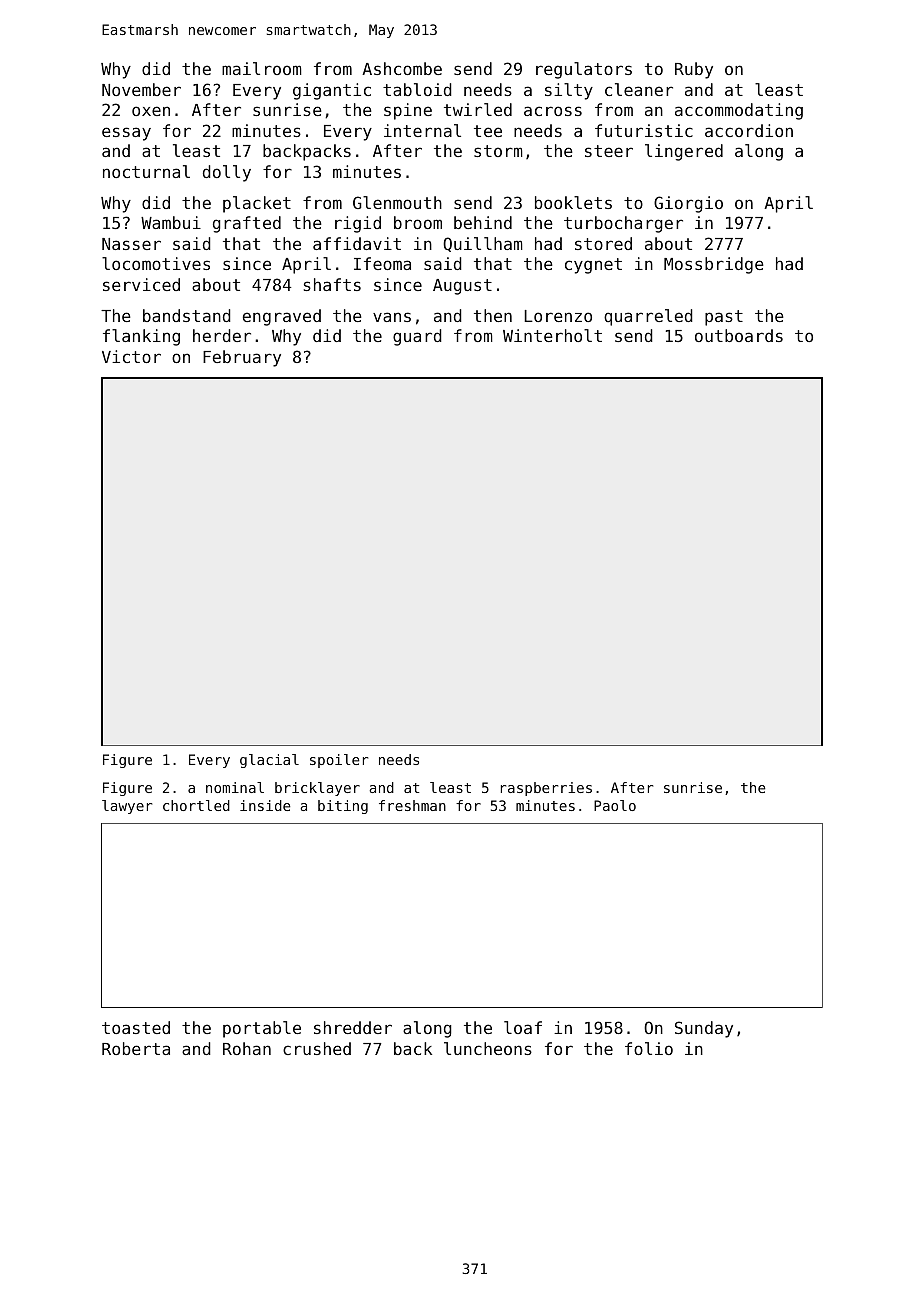 Image resolution: width=924 pixels, height=1308 pixels. What do you see at coordinates (136, 1027) in the screenshot?
I see `toasted` at bounding box center [136, 1027].
